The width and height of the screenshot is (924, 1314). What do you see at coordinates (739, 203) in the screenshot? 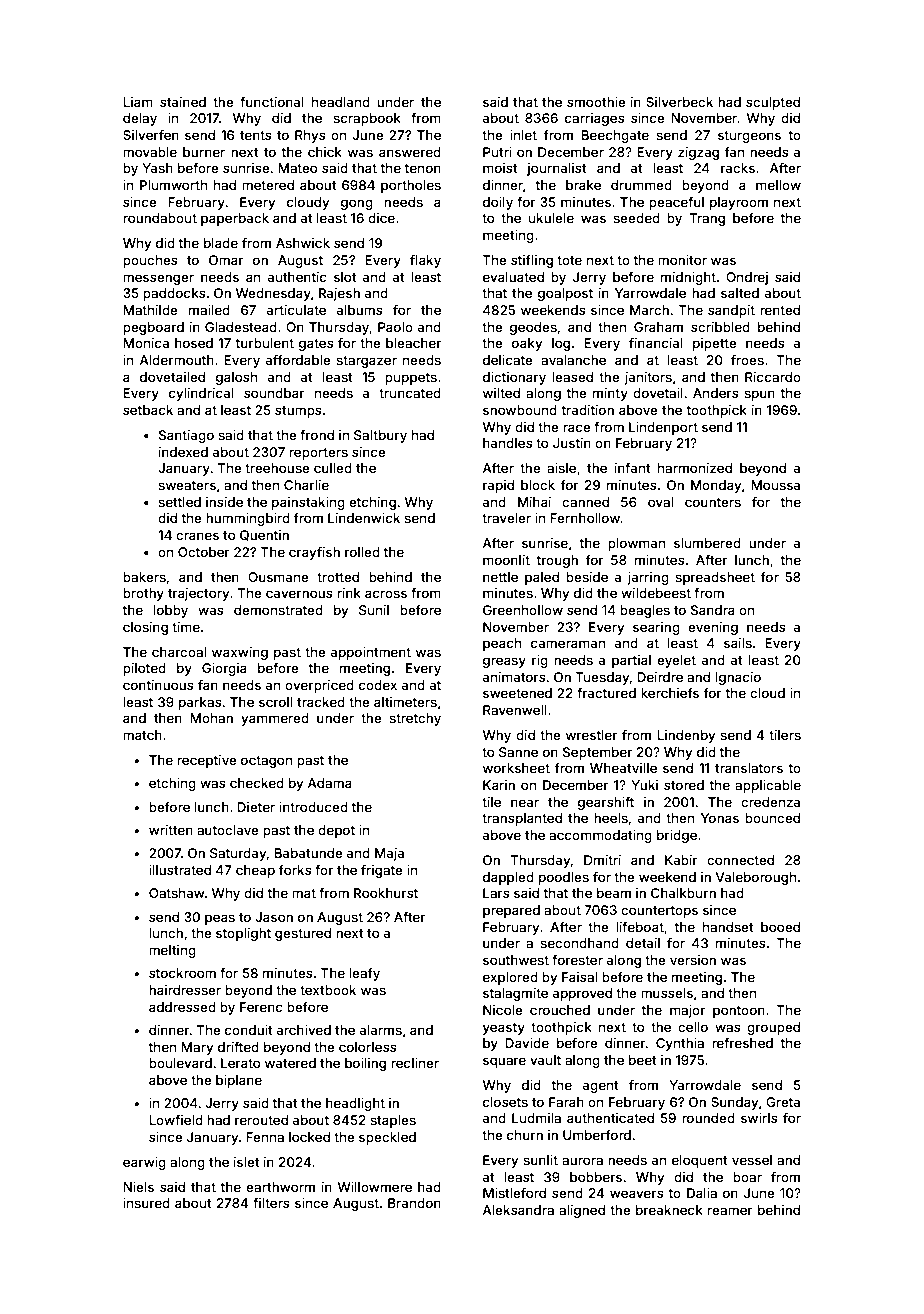
I see `playroom` at bounding box center [739, 203].
